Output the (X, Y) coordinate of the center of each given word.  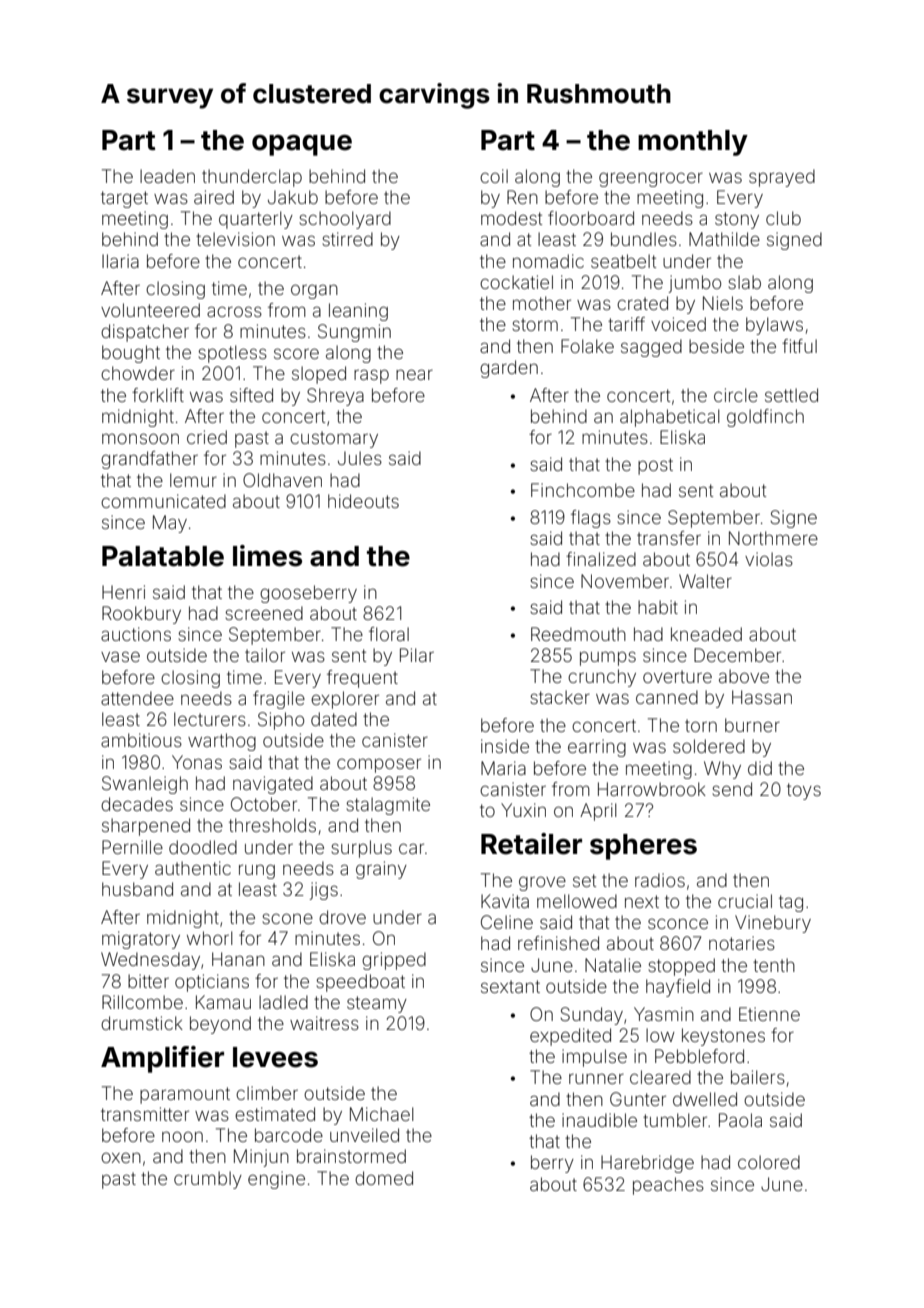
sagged (651, 348)
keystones (723, 1037)
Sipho (281, 721)
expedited (570, 1037)
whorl (210, 938)
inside (505, 746)
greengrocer (651, 179)
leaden (167, 176)
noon (182, 1136)
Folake (587, 346)
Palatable (163, 556)
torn (701, 725)
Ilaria (120, 261)
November (625, 581)
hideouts (363, 501)
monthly (693, 143)
